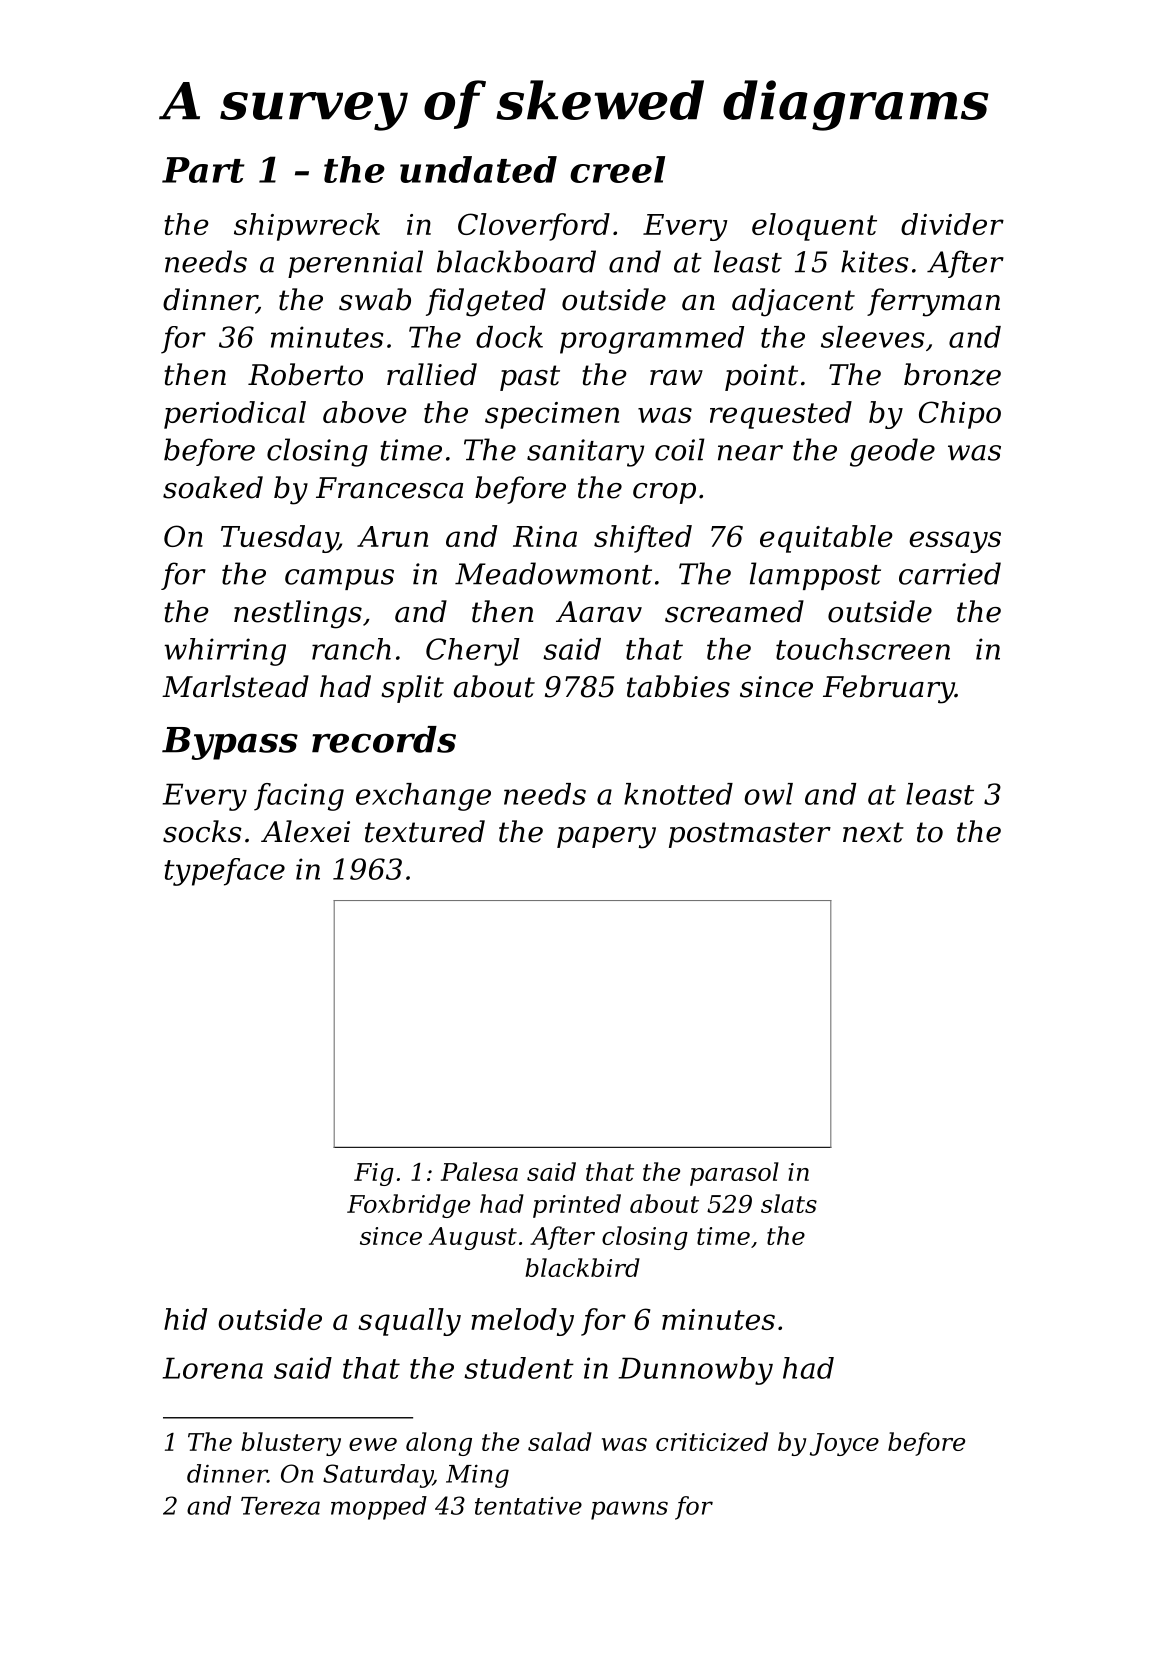  I want to click on papery, so click(606, 838).
